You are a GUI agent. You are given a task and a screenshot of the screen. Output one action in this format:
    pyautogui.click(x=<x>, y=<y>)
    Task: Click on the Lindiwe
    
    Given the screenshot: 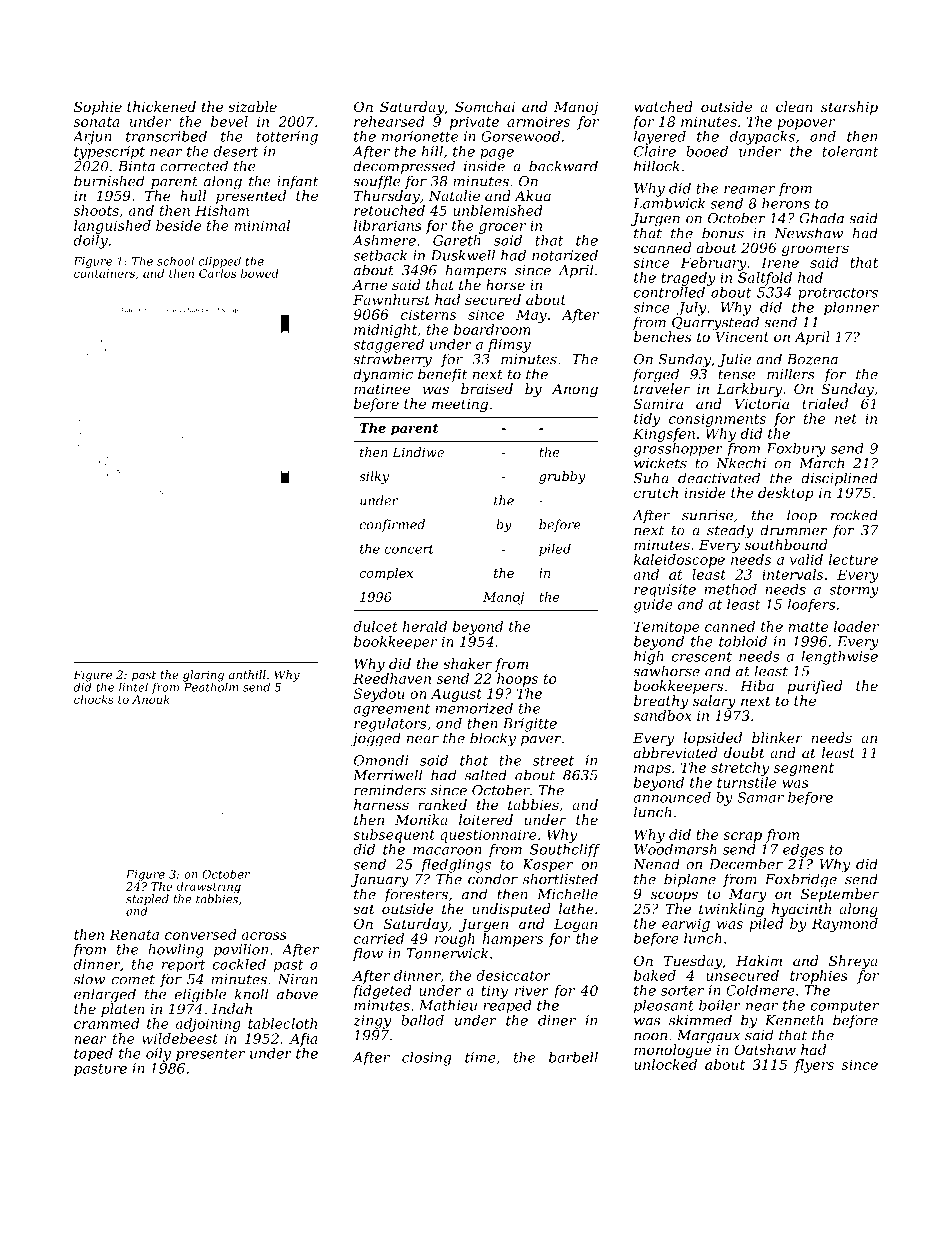 What is the action you would take?
    pyautogui.click(x=418, y=452)
